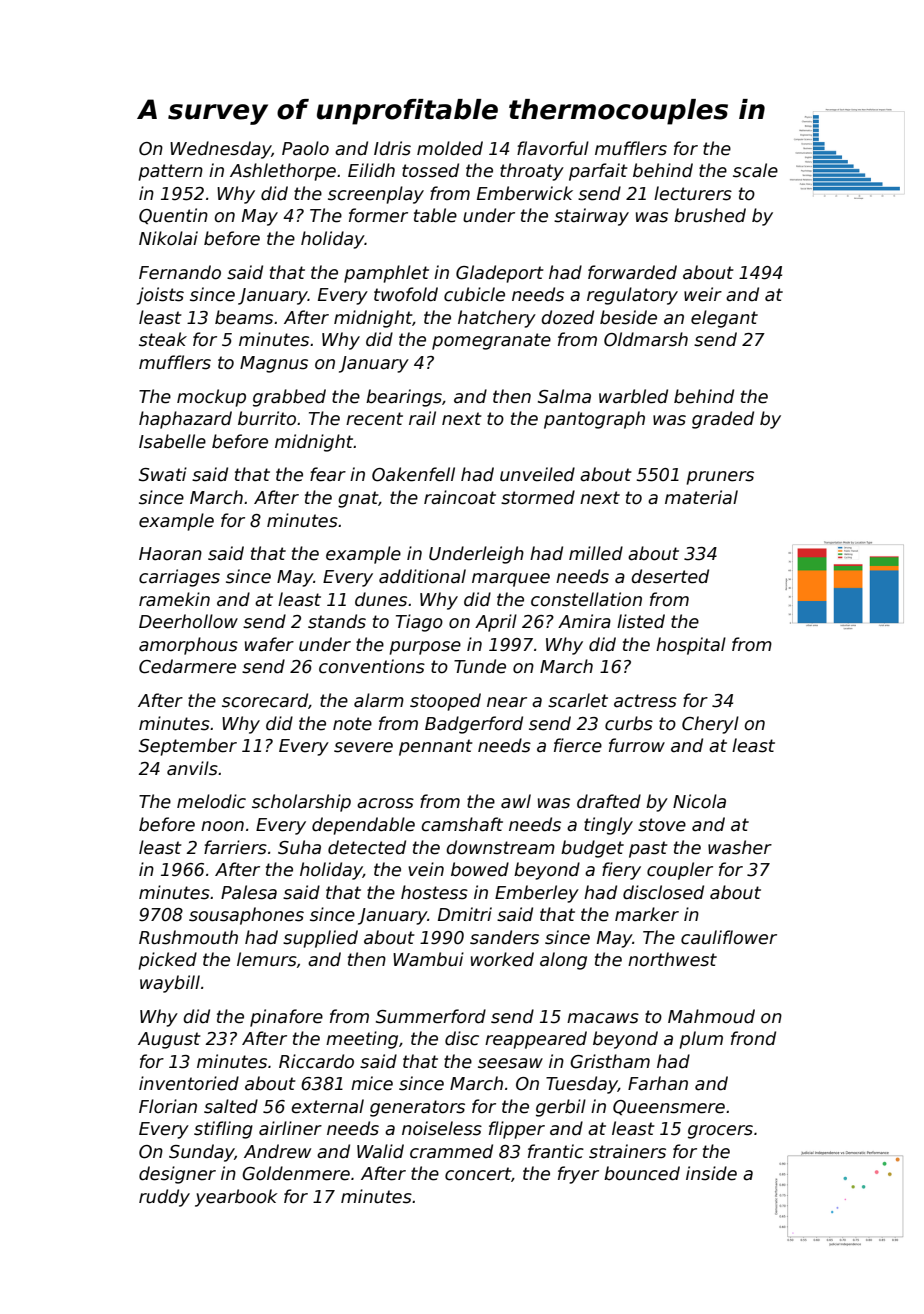 The height and width of the document is (1314, 924). Describe the element at coordinates (160, 296) in the document. I see `joists` at that location.
